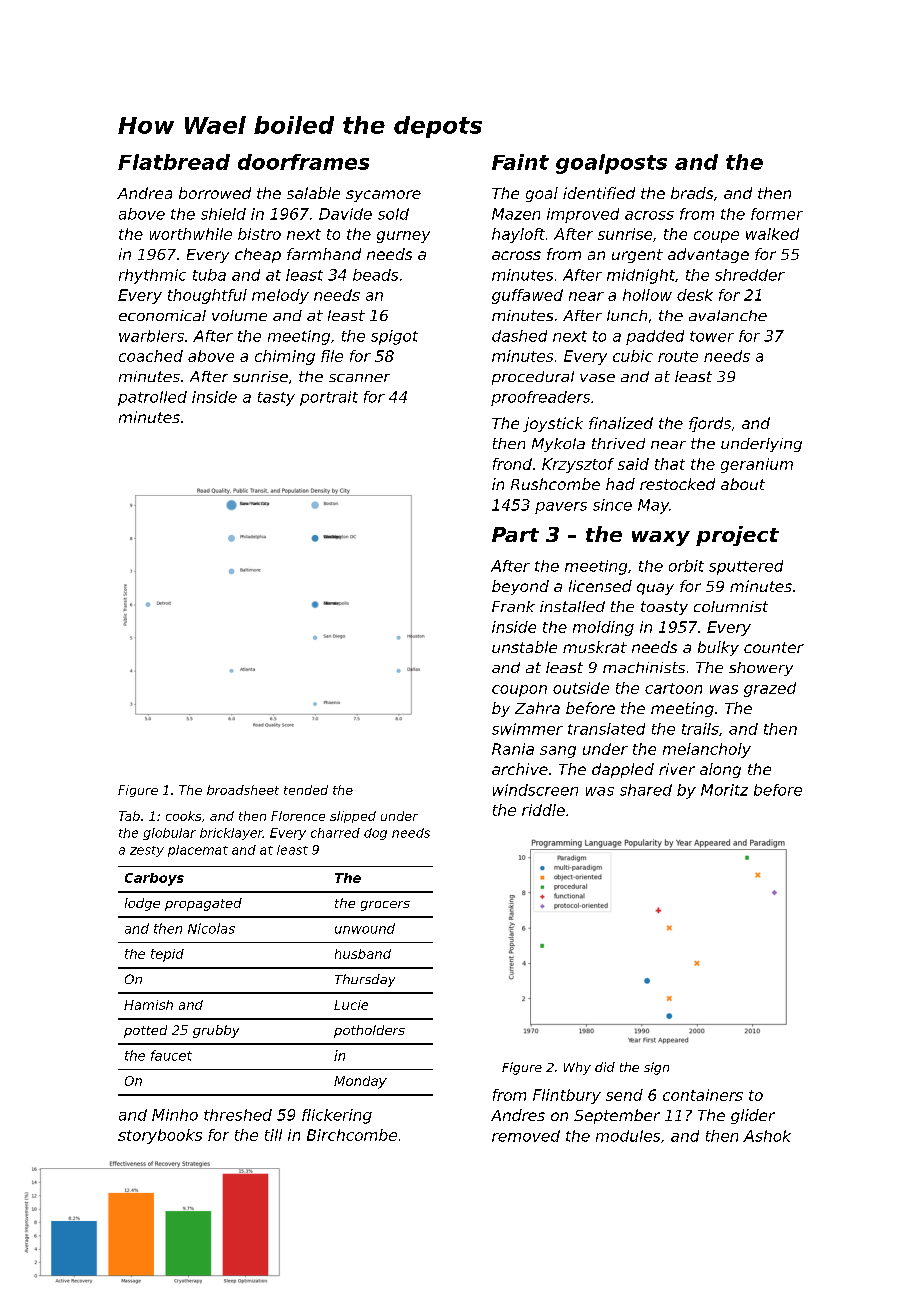 This screenshot has height=1311, width=924. What do you see at coordinates (628, 1136) in the screenshot?
I see `modules` at bounding box center [628, 1136].
